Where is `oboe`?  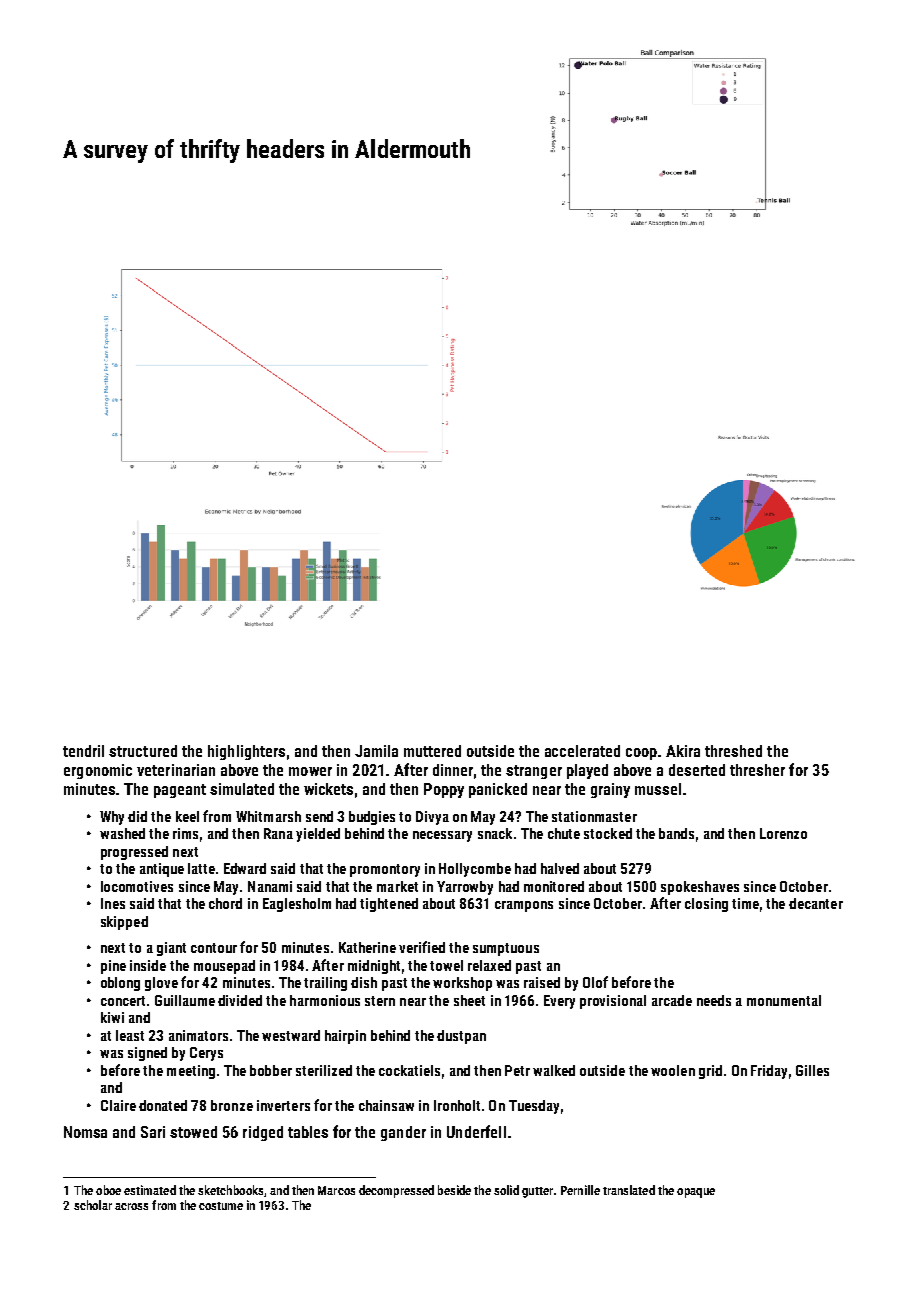 oboe is located at coordinates (108, 1190).
